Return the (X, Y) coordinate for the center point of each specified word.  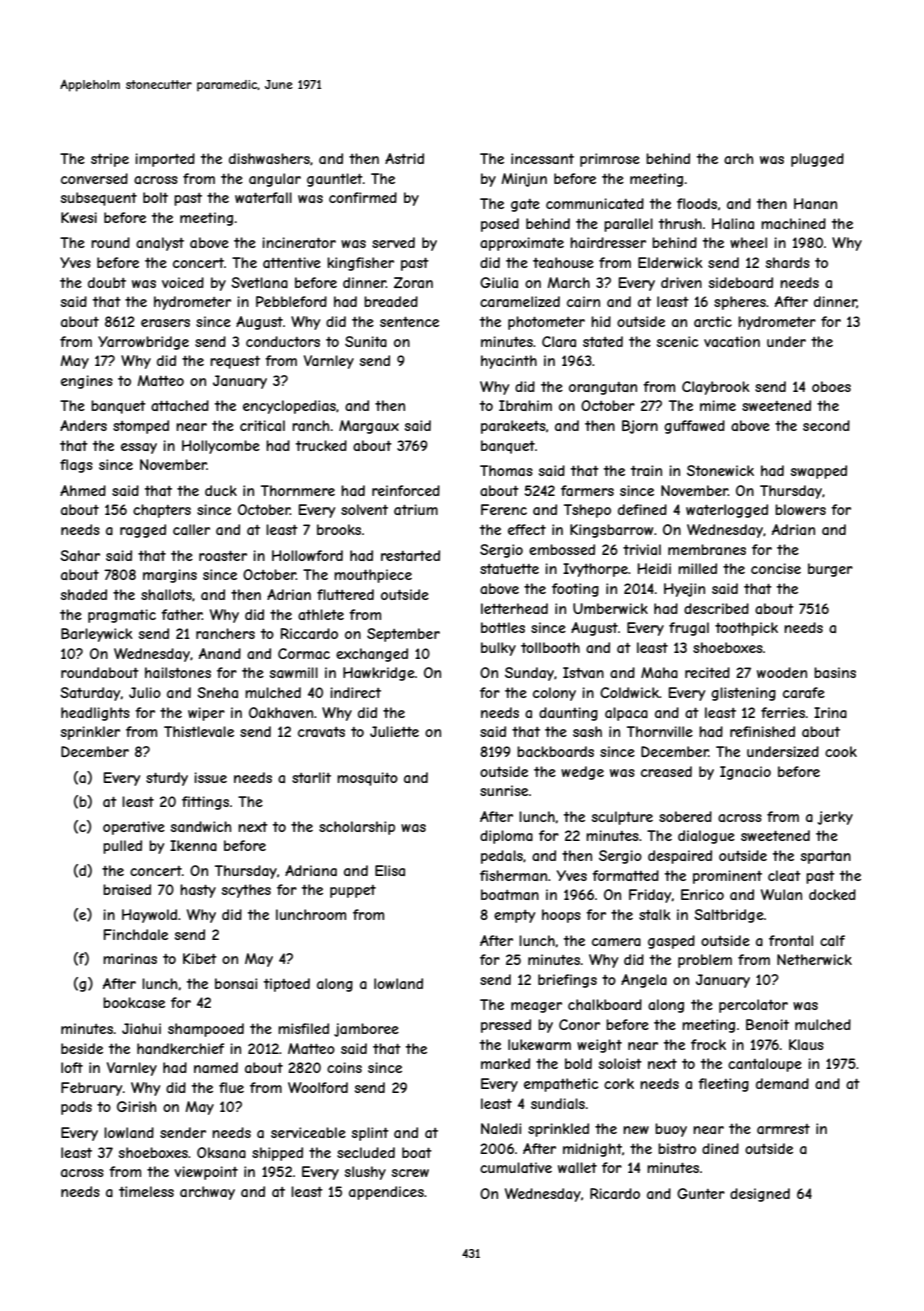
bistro (677, 1148)
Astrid (404, 158)
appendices (386, 1193)
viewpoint (206, 1173)
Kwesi (79, 217)
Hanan (815, 203)
